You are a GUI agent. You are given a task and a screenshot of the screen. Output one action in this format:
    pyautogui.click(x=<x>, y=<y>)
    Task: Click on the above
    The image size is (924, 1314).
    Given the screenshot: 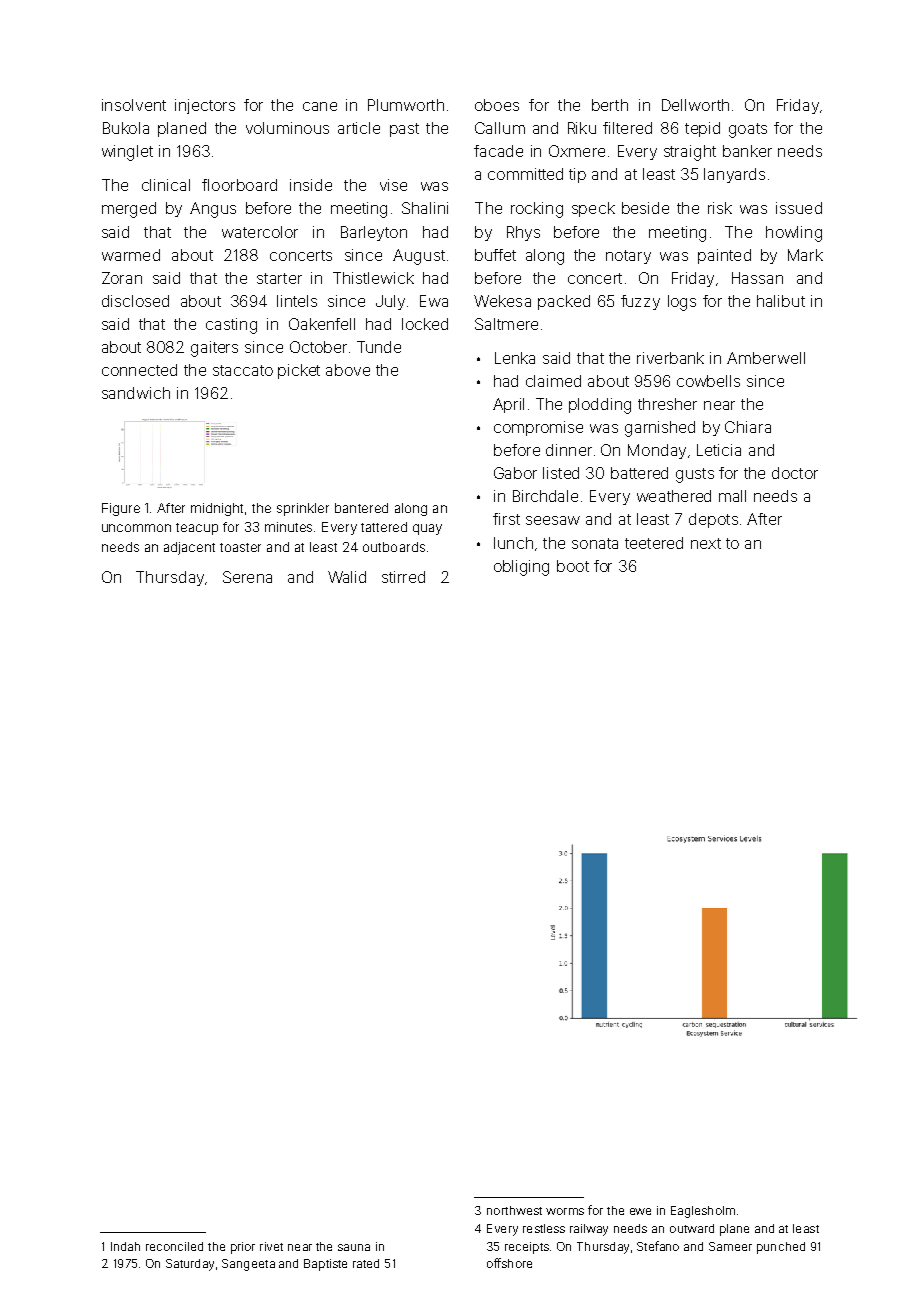 What is the action you would take?
    pyautogui.click(x=348, y=370)
